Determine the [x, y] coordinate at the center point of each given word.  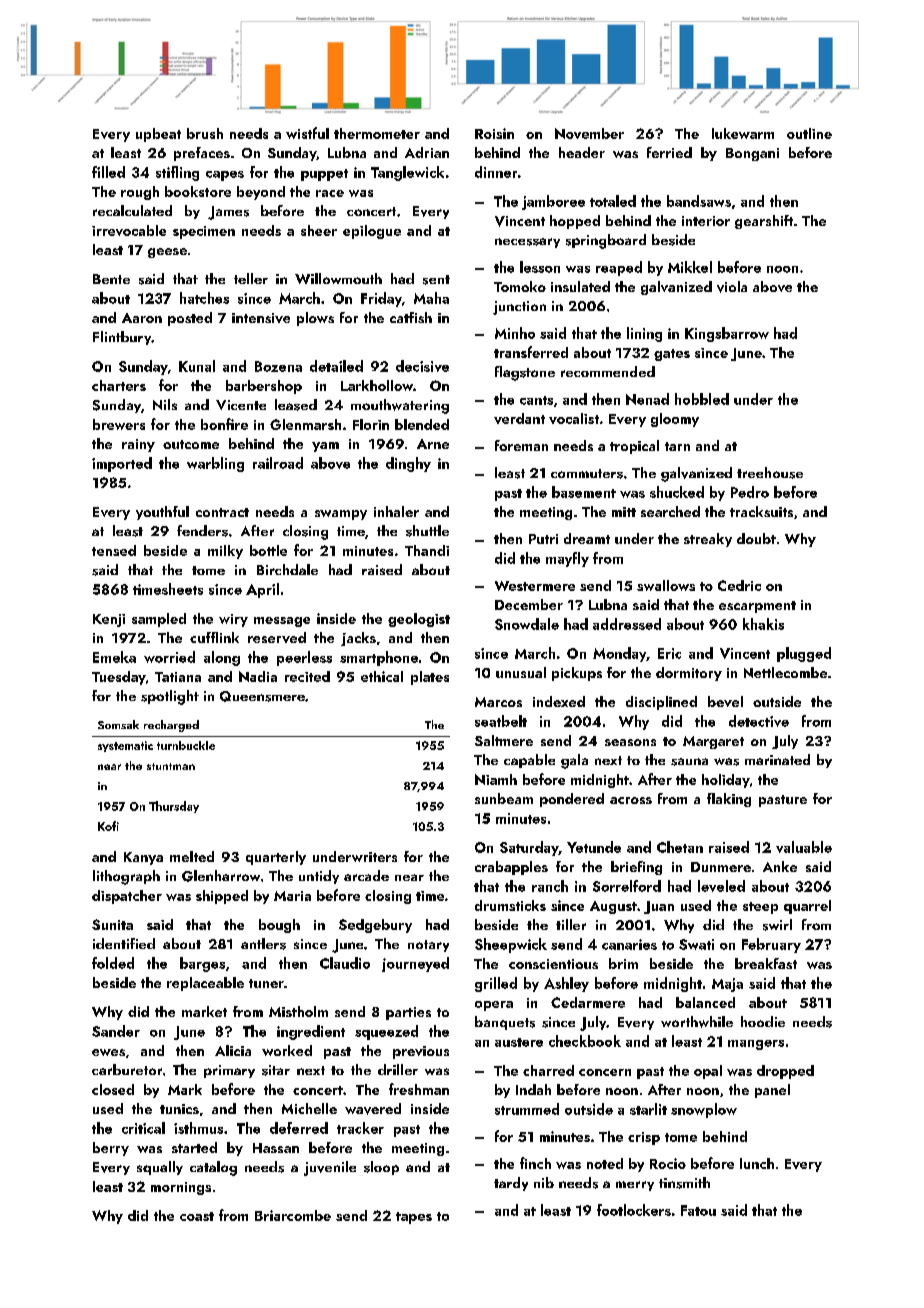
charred [548, 1070]
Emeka [114, 657]
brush [205, 133]
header [582, 152]
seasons [630, 742]
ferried [669, 152]
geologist [419, 620]
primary [229, 1071]
